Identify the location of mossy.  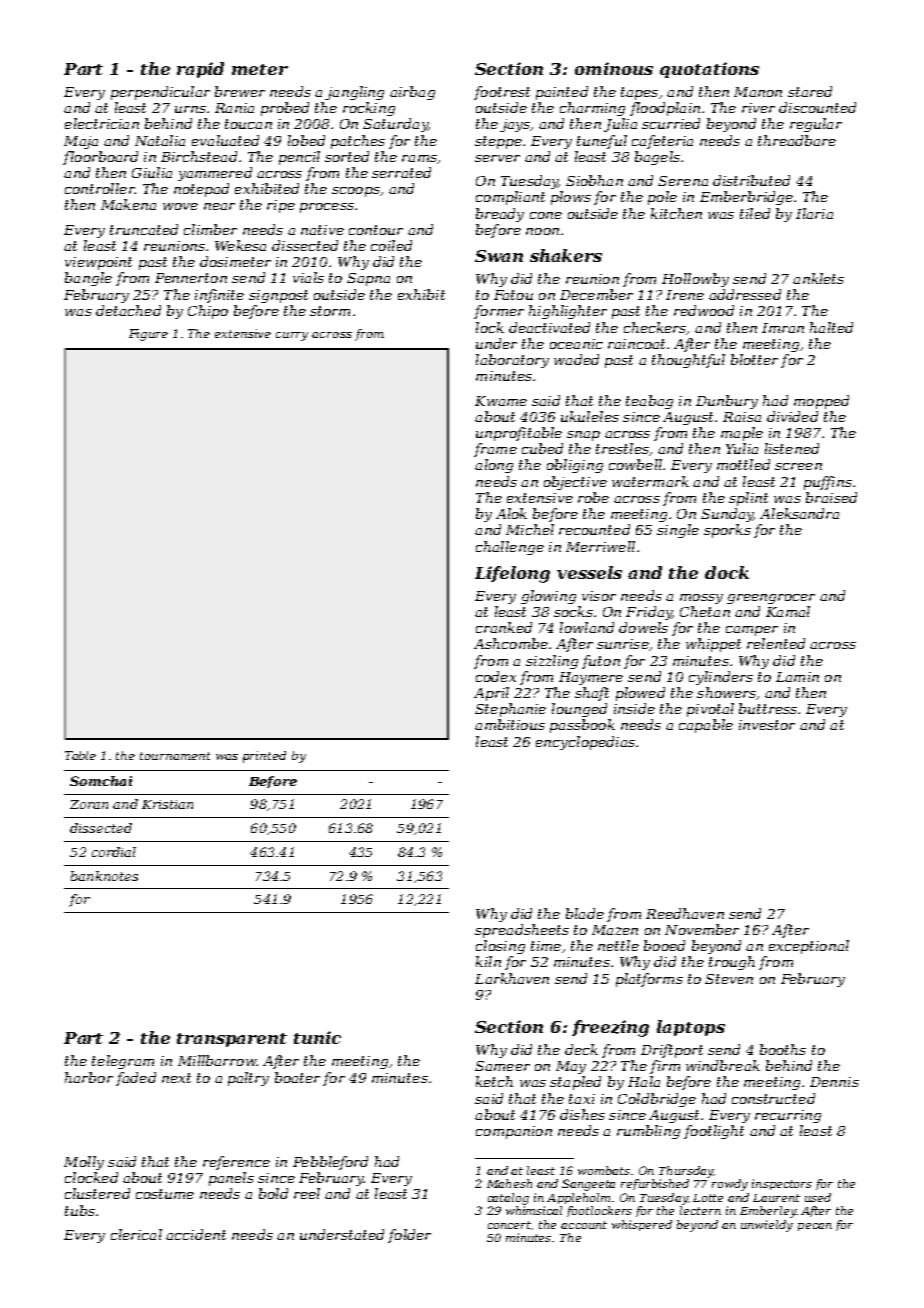
(701, 599).
